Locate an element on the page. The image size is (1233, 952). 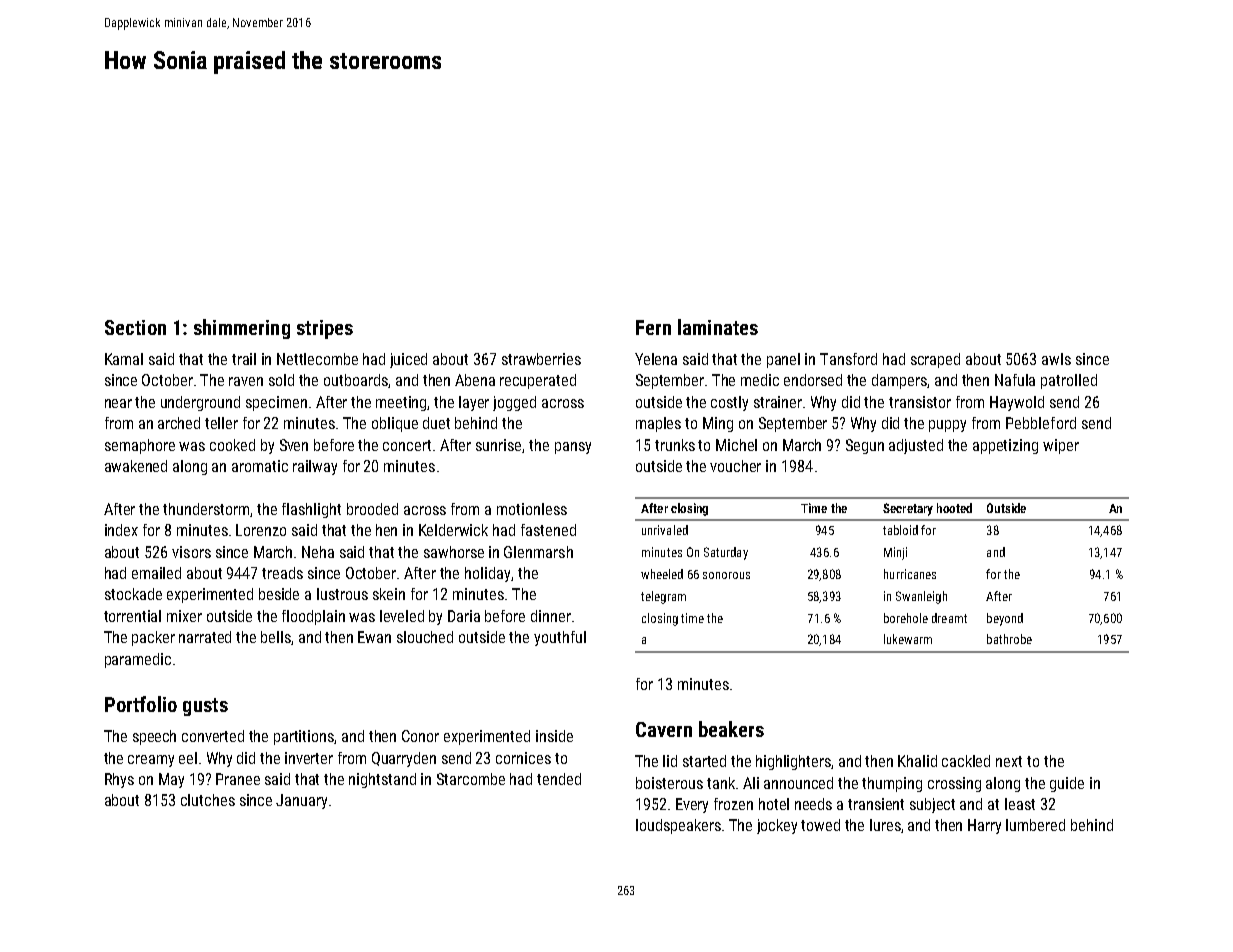
visors is located at coordinates (191, 552).
